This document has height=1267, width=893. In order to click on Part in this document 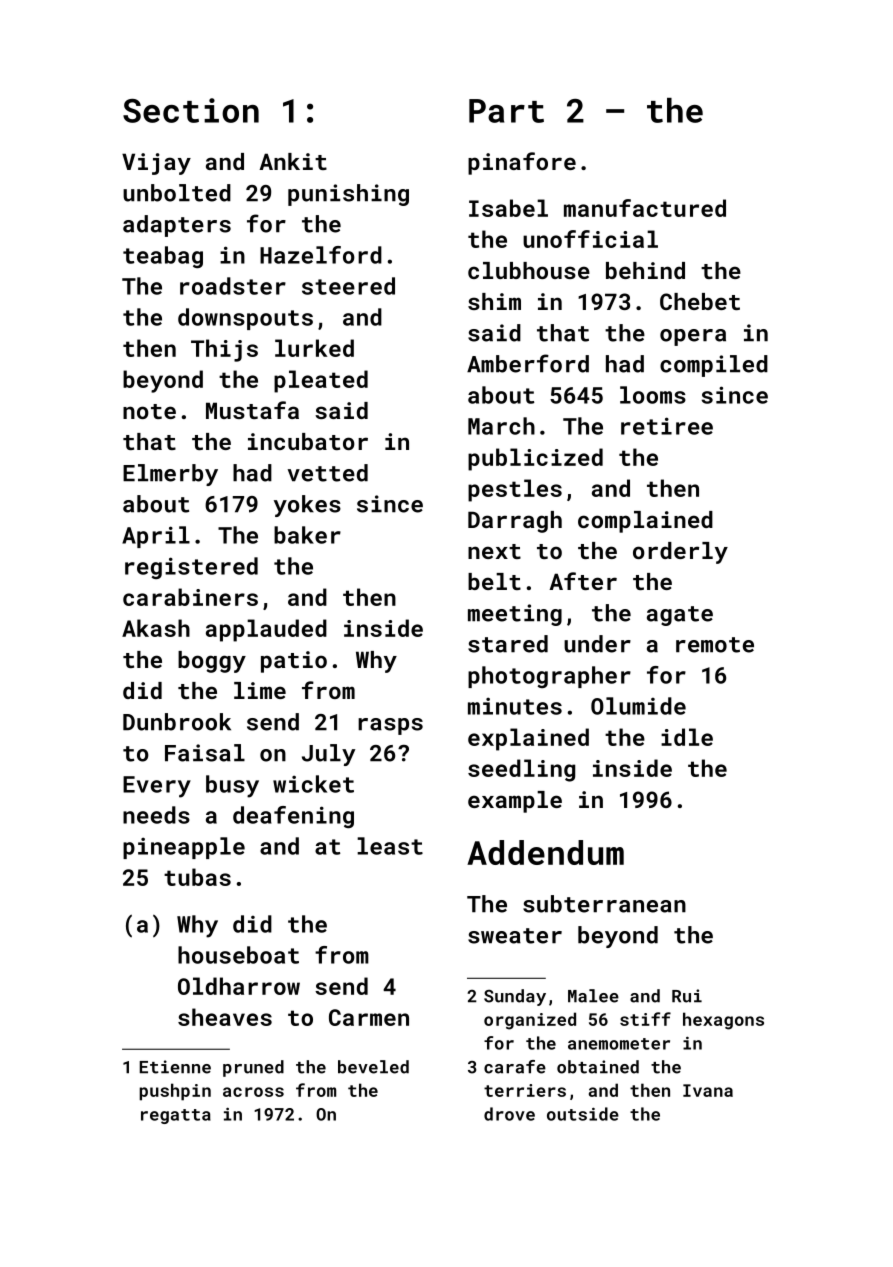, I will do `click(506, 111)`.
